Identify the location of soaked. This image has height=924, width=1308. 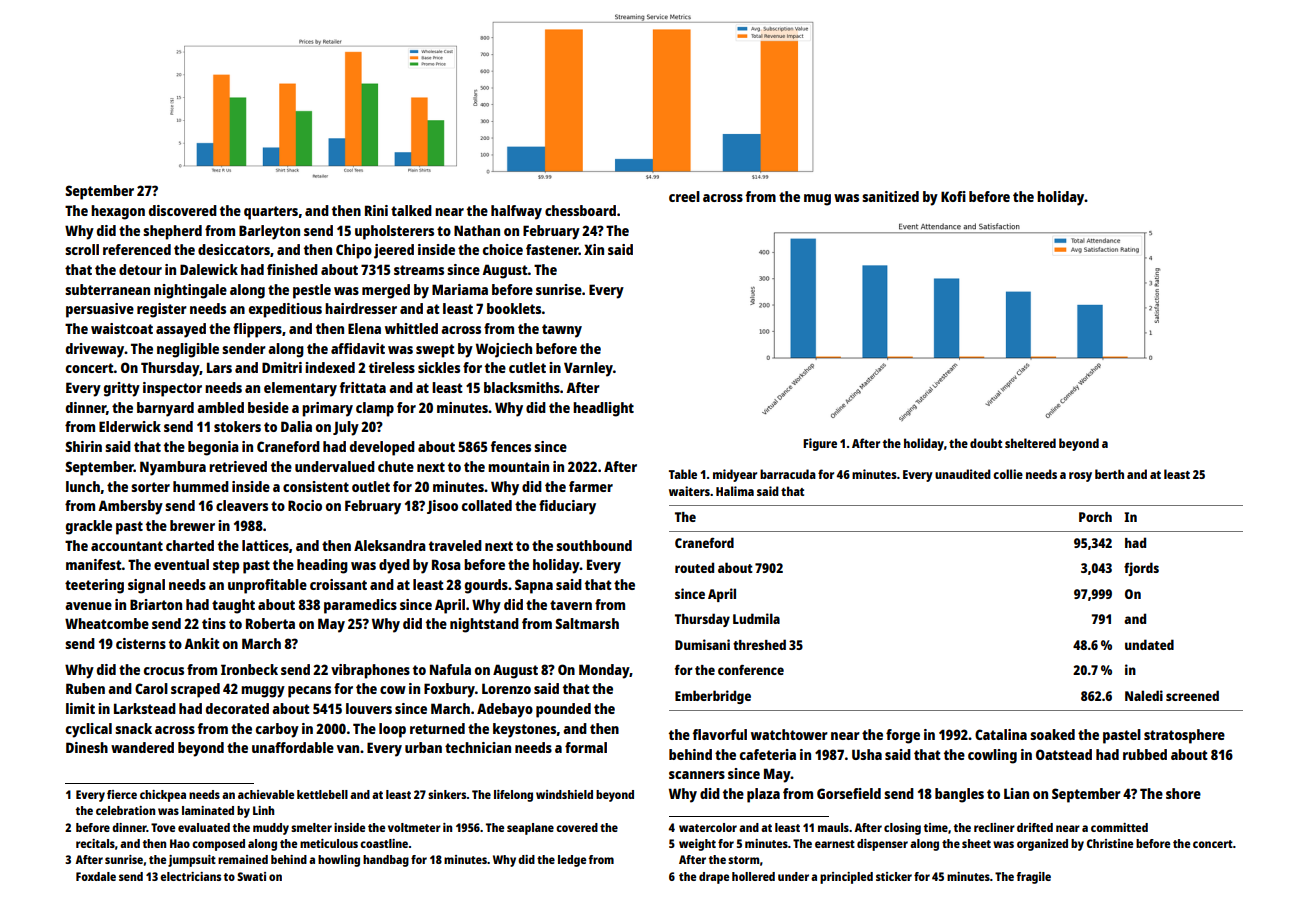
(1052, 734).
